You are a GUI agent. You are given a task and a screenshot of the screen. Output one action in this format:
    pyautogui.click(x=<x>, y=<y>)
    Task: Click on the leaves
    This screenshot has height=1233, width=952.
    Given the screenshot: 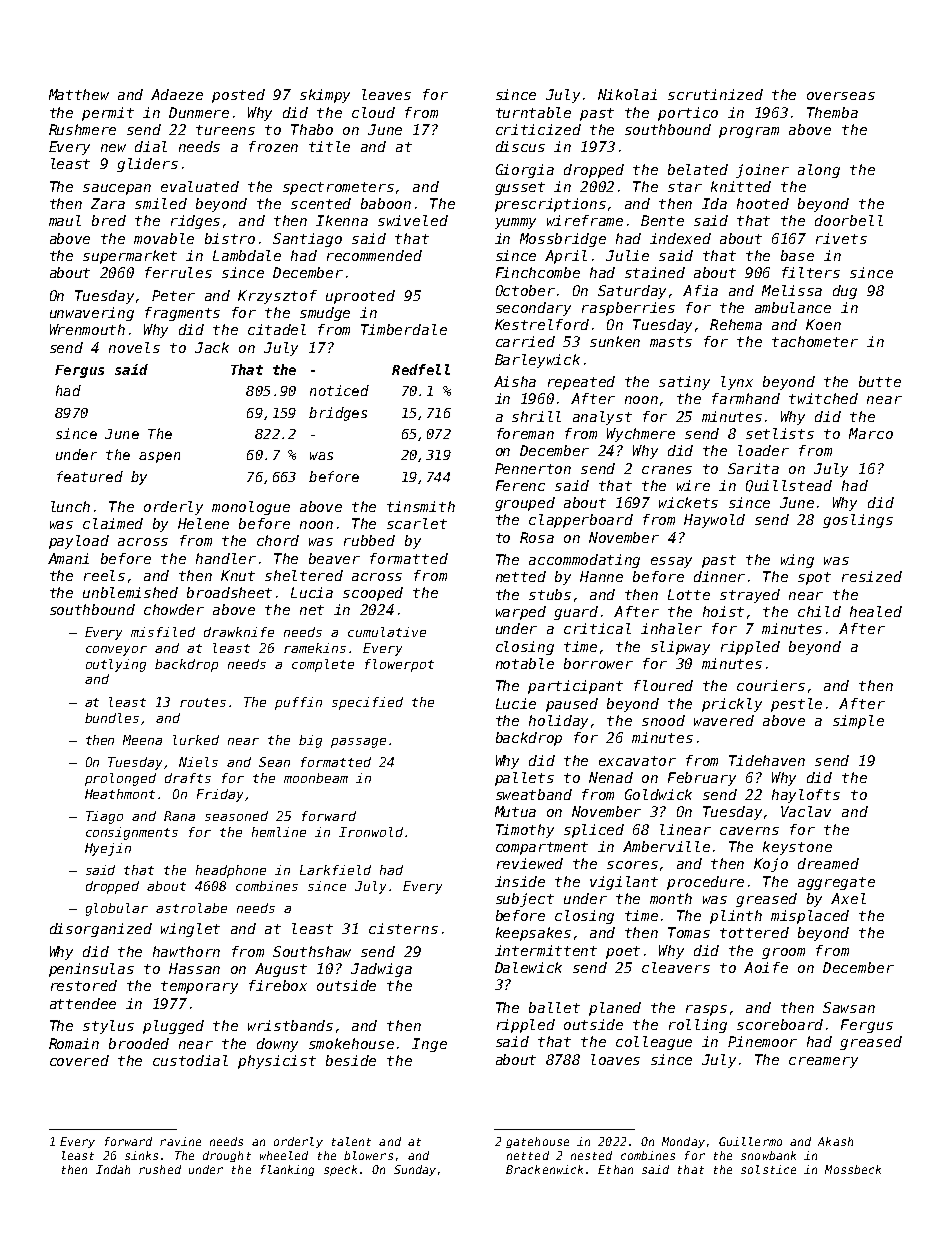 What is the action you would take?
    pyautogui.click(x=386, y=94)
